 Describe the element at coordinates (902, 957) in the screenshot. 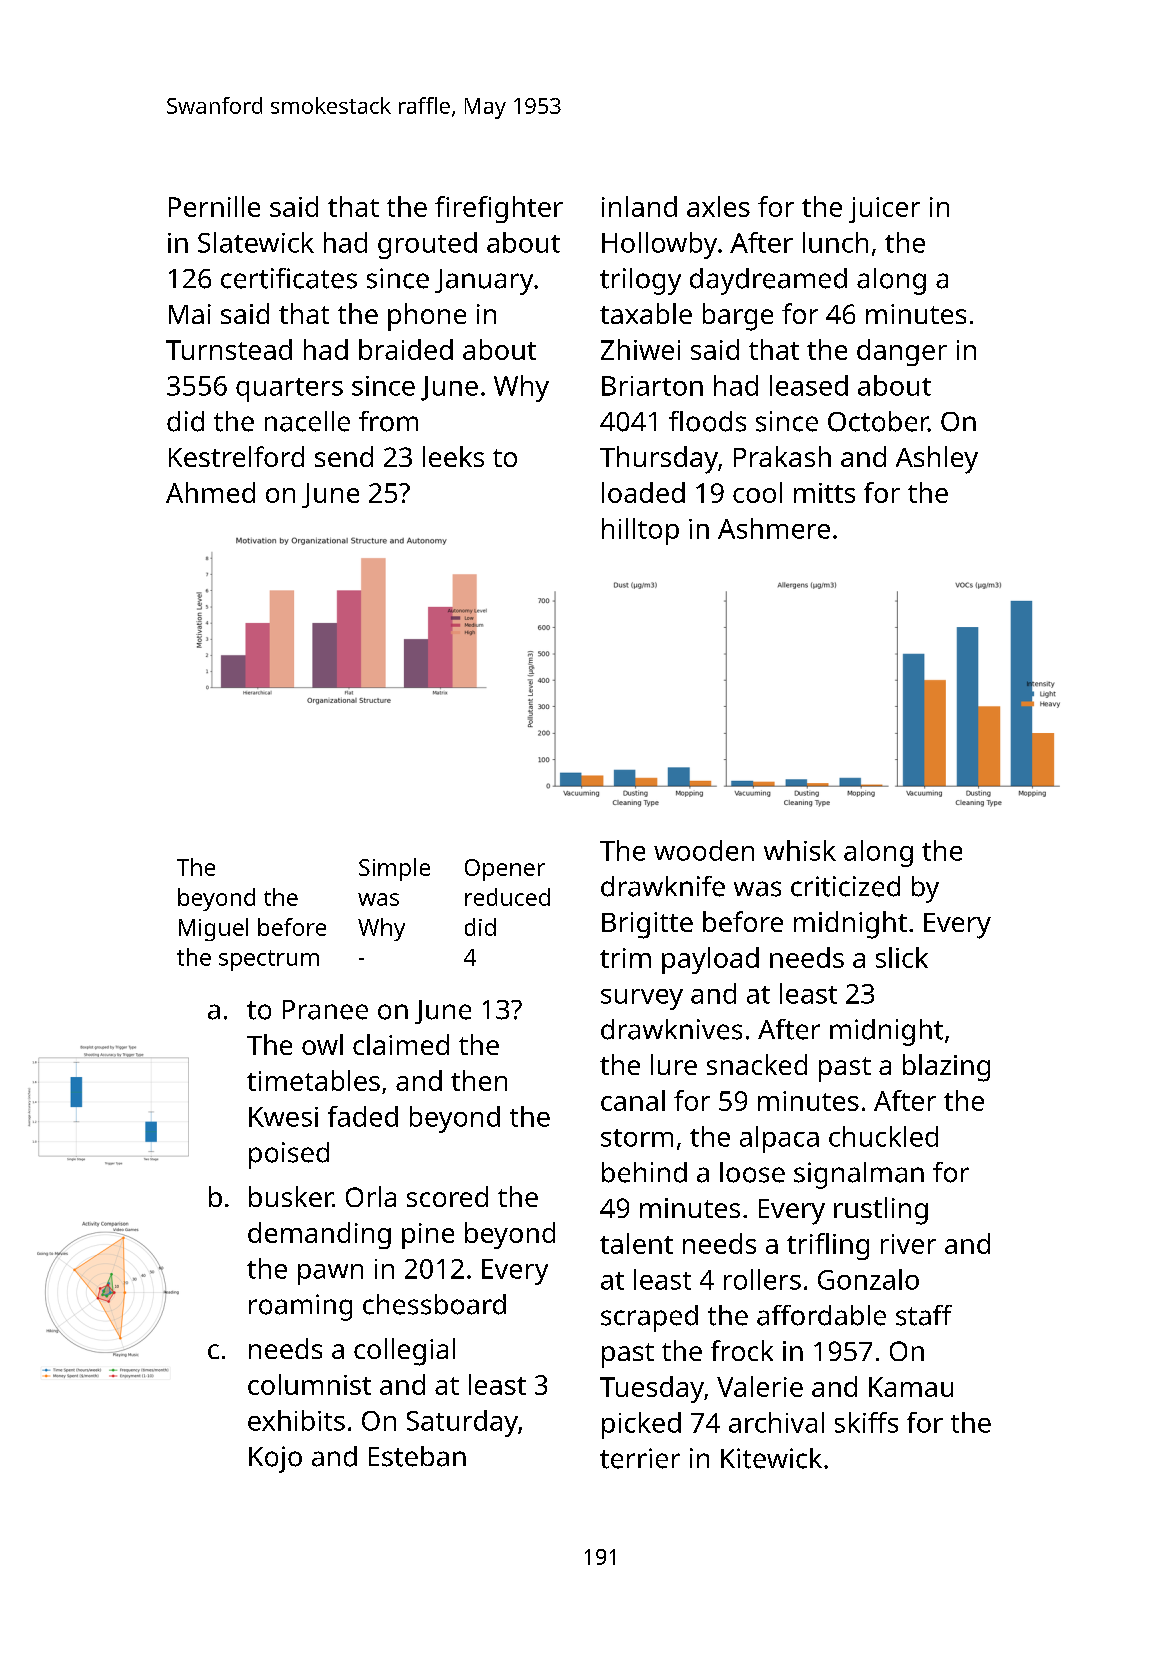

I see `slick` at that location.
